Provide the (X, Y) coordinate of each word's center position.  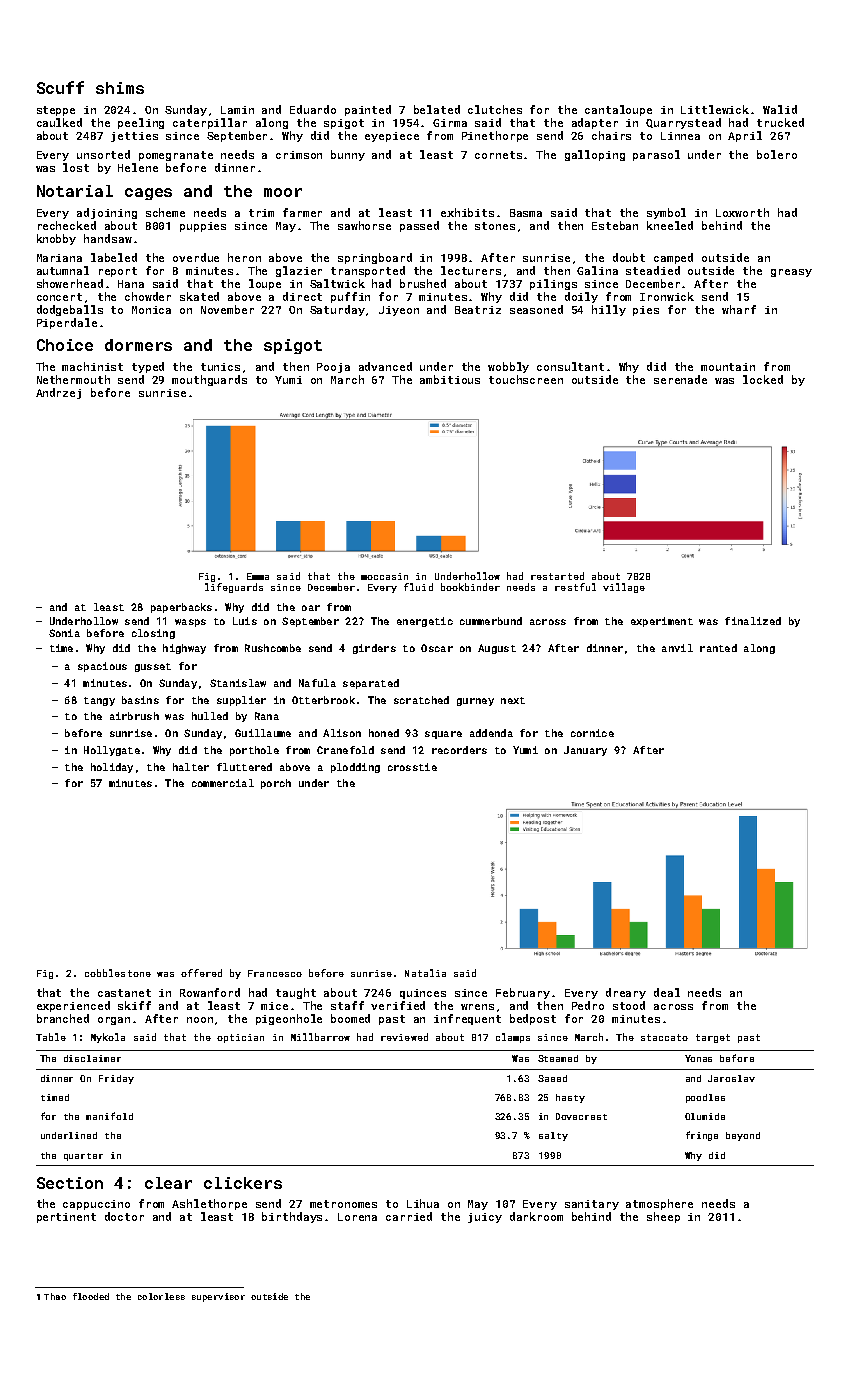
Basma (526, 213)
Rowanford (210, 992)
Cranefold (345, 750)
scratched (421, 700)
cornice (592, 733)
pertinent (66, 1218)
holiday (112, 768)
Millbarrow (320, 1037)
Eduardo (313, 109)
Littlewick (715, 109)
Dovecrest (581, 1116)
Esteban (615, 225)
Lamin (237, 110)
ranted (718, 648)
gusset (153, 667)
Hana (131, 284)
